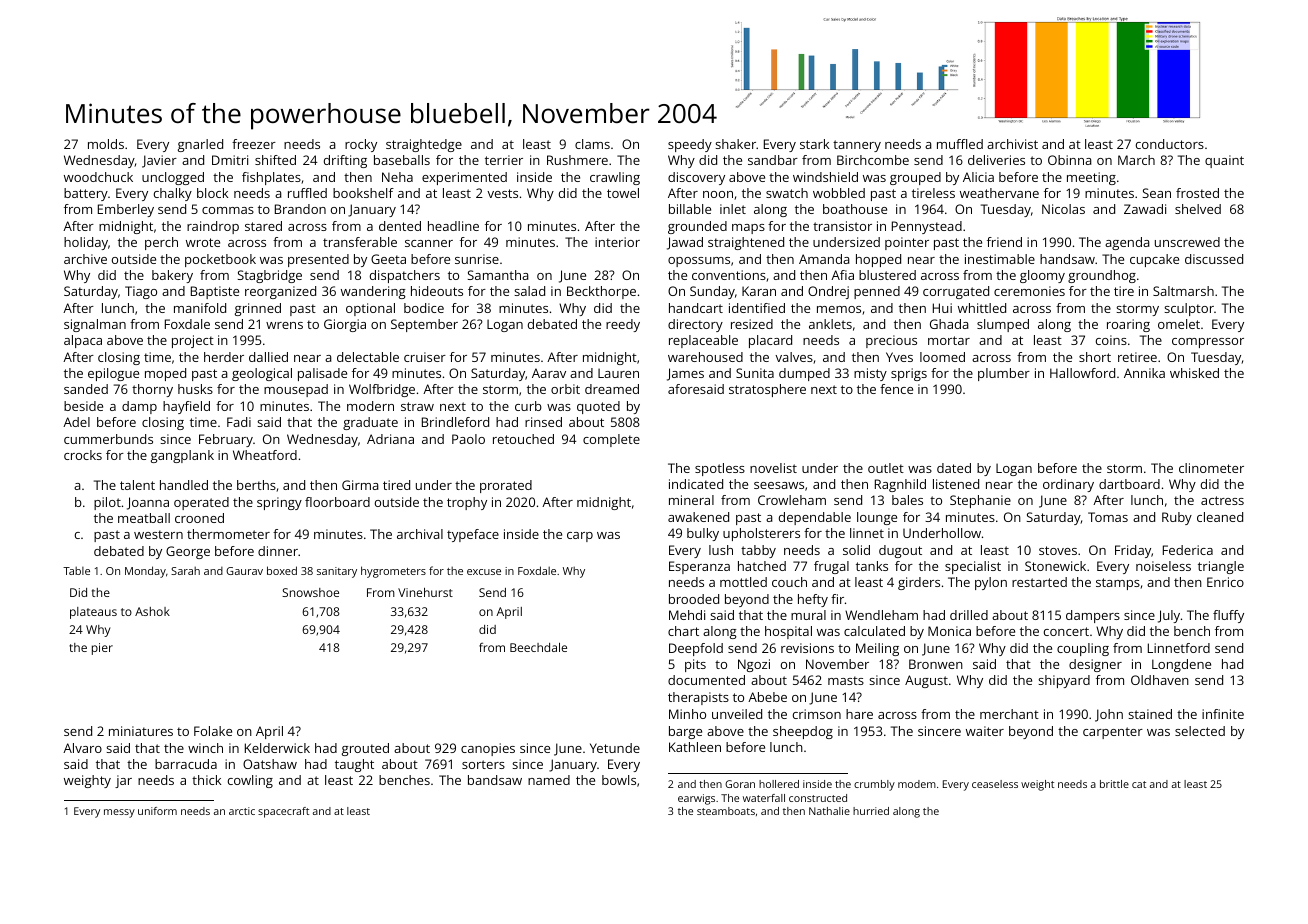 This image has width=1308, height=924. What do you see at coordinates (354, 765) in the image?
I see `taught` at bounding box center [354, 765].
